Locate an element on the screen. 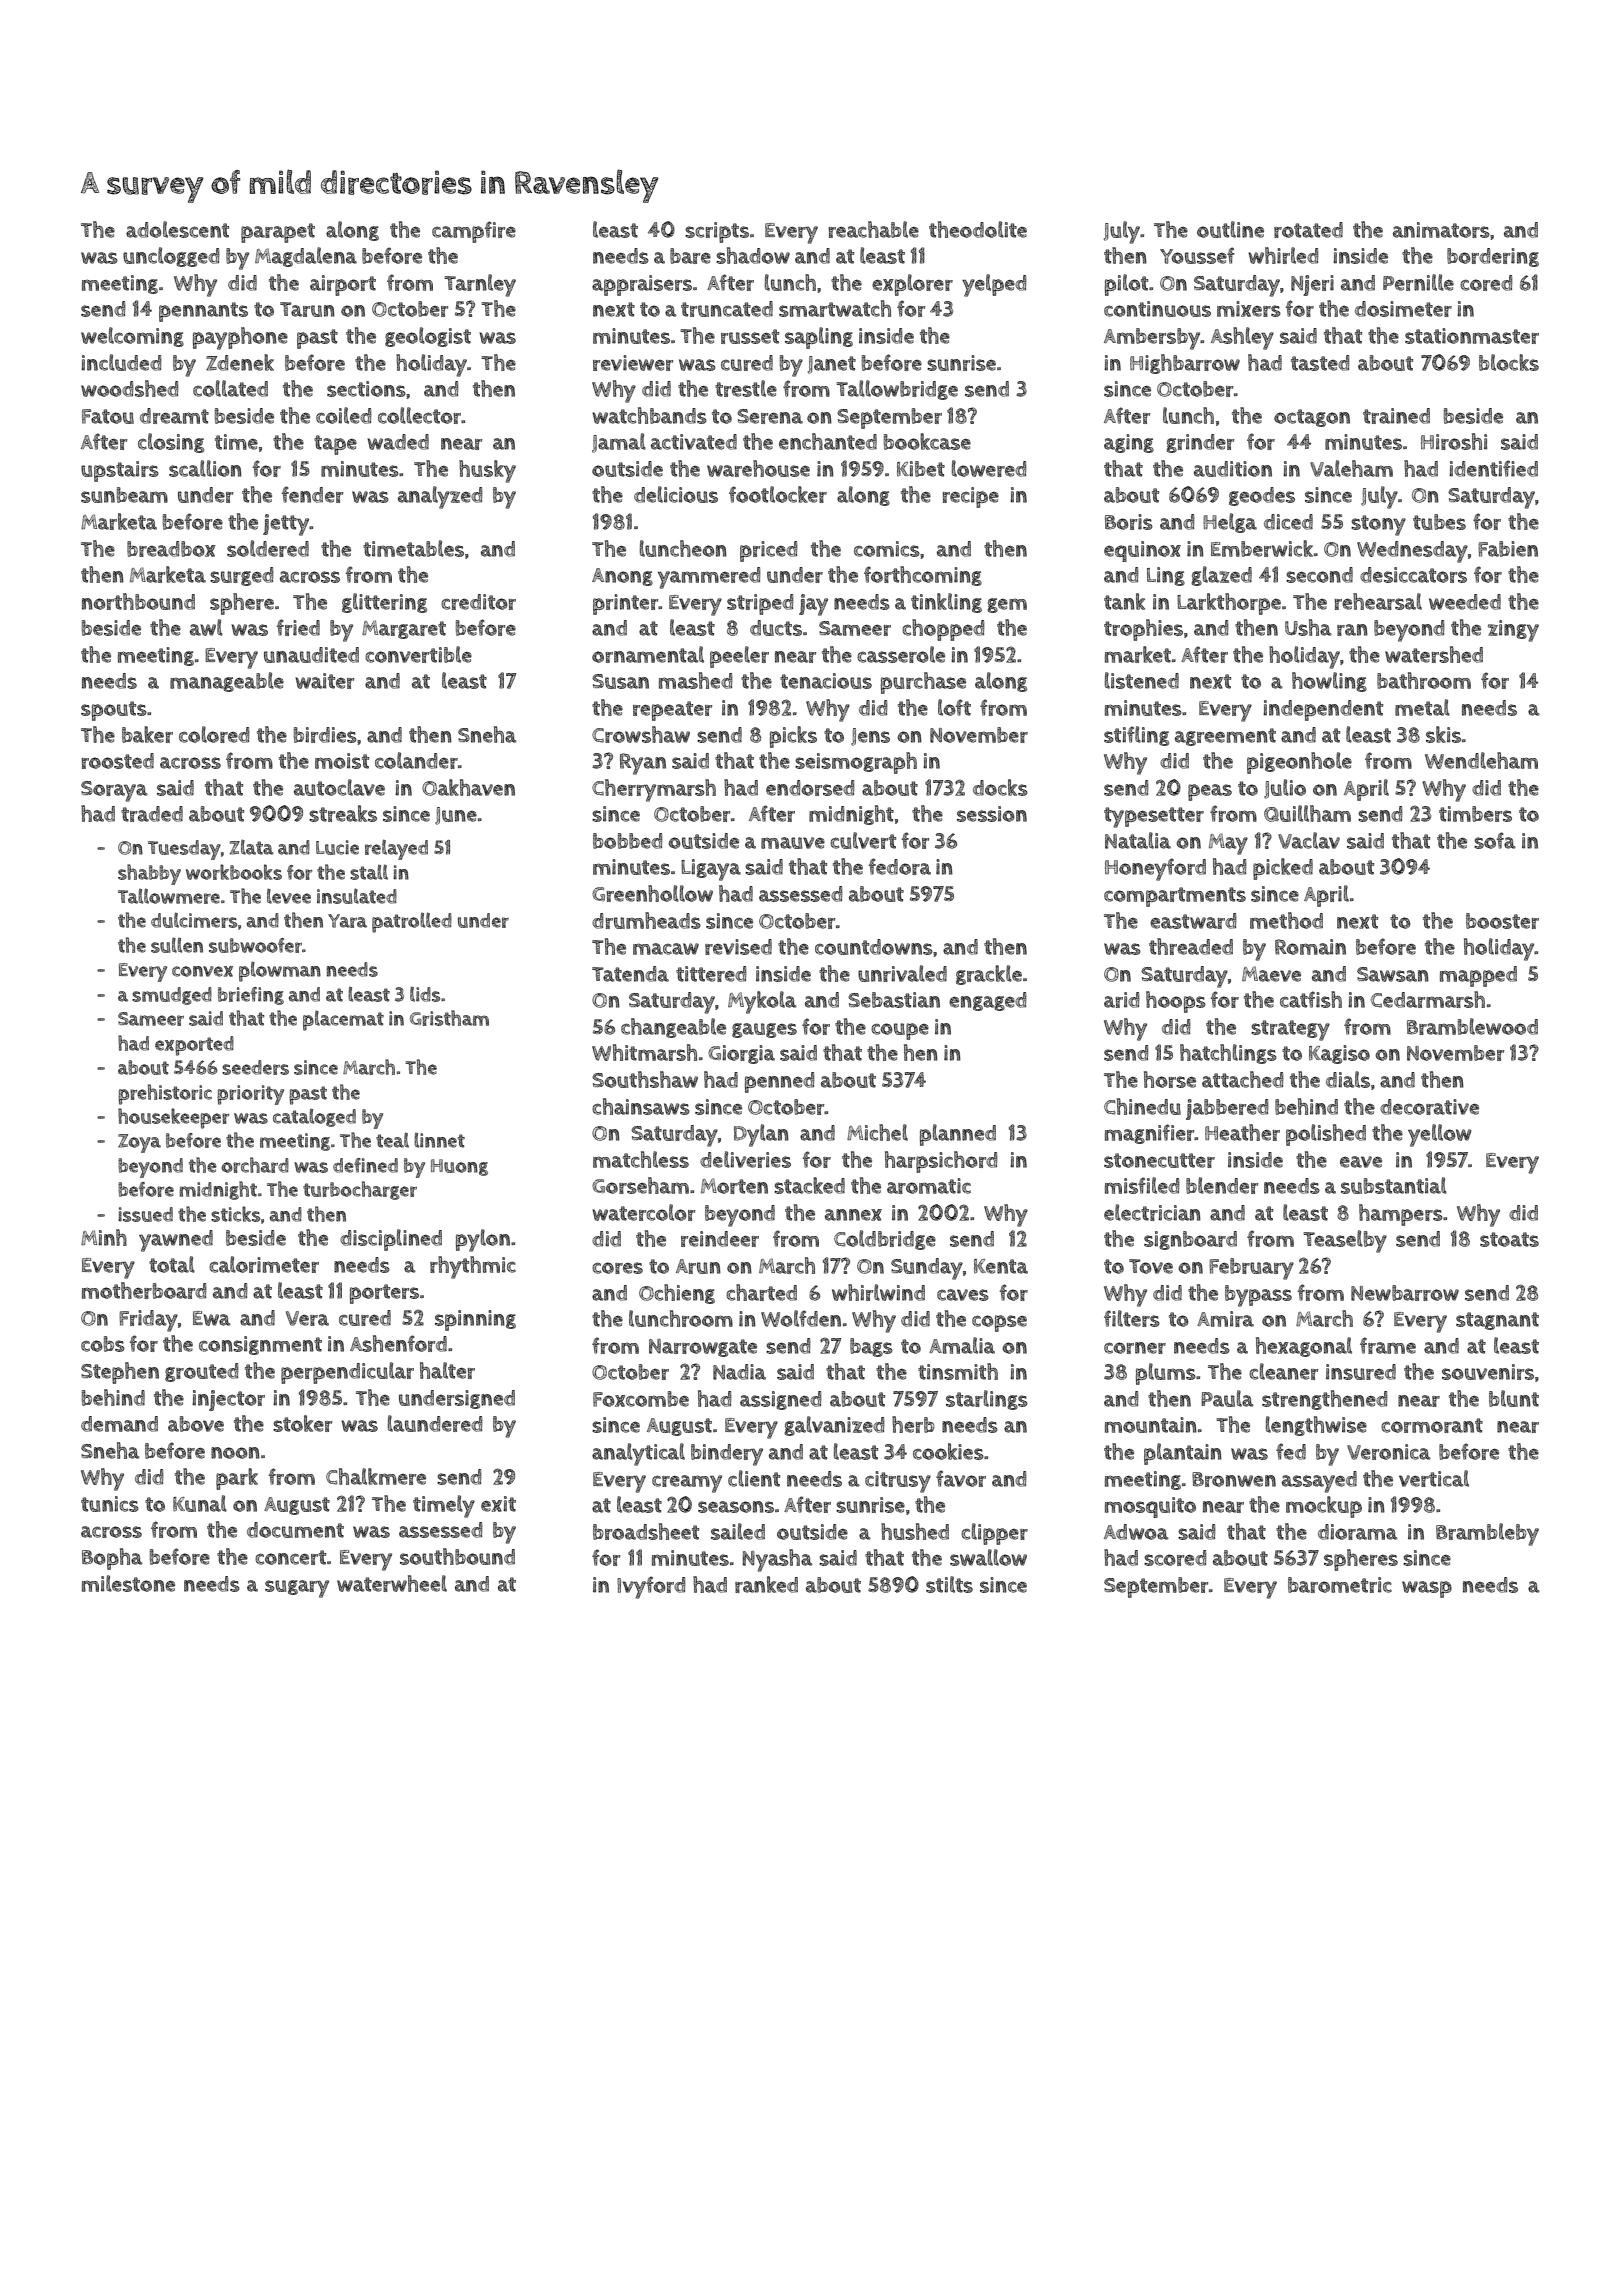 The width and height of the screenshot is (1620, 2292). spouts is located at coordinates (114, 711).
